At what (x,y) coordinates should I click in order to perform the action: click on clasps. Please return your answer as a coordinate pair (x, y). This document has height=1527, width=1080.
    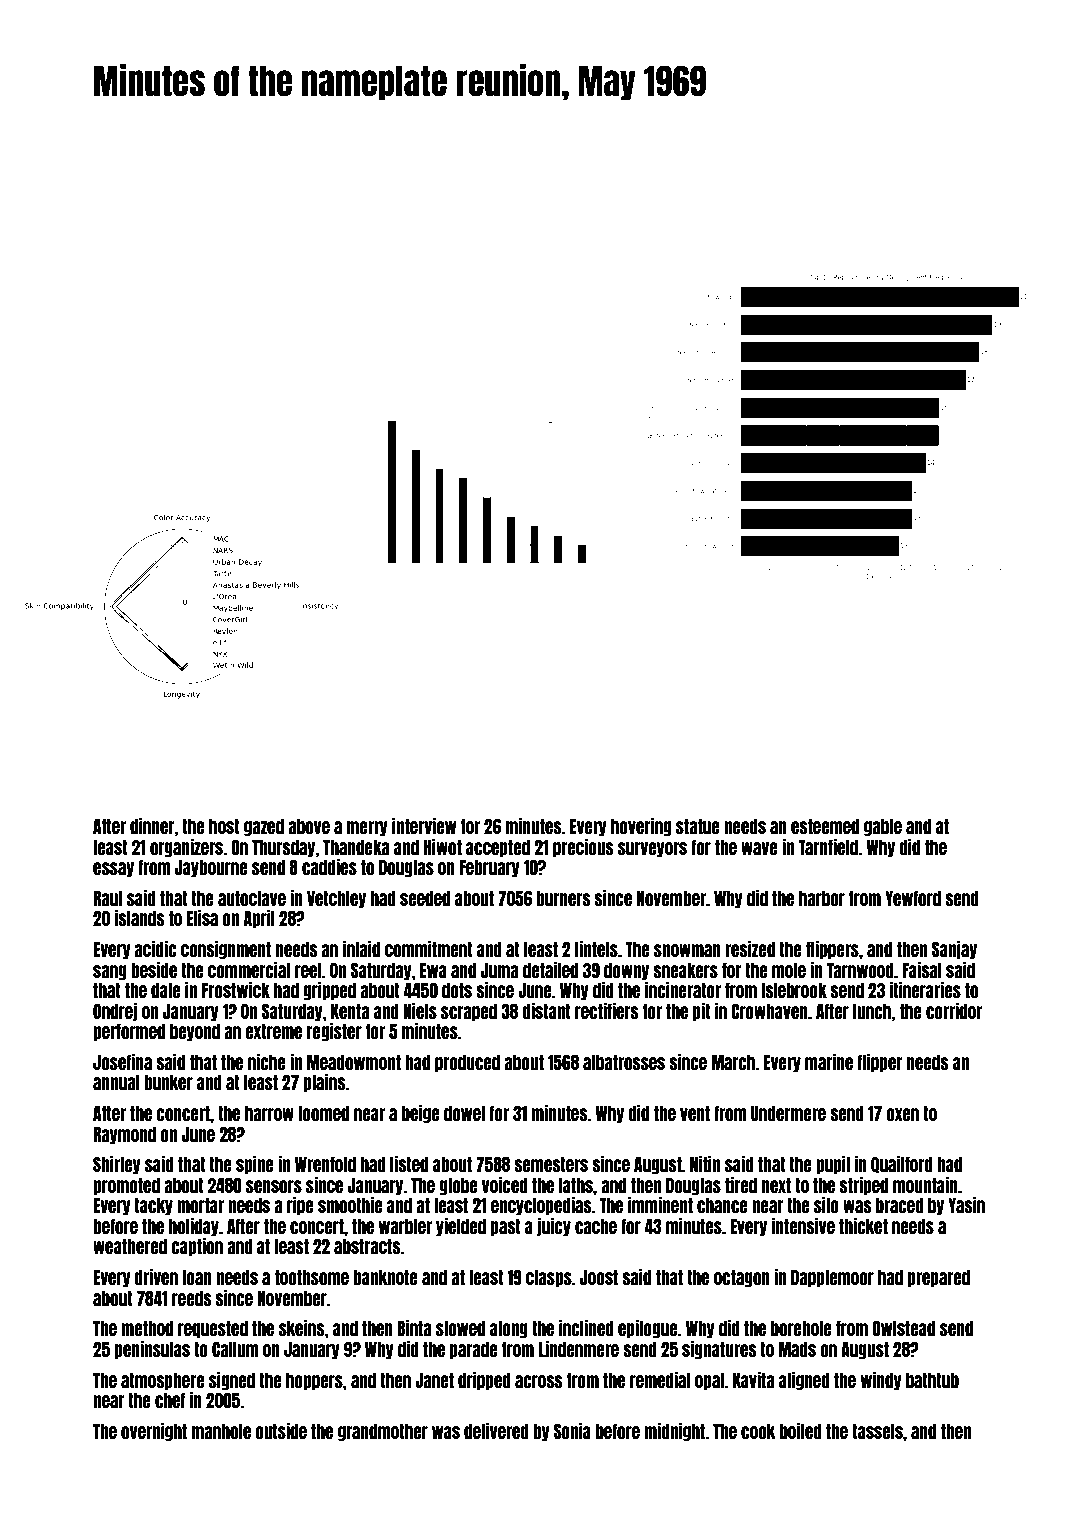
    Looking at the image, I should click on (549, 1278).
